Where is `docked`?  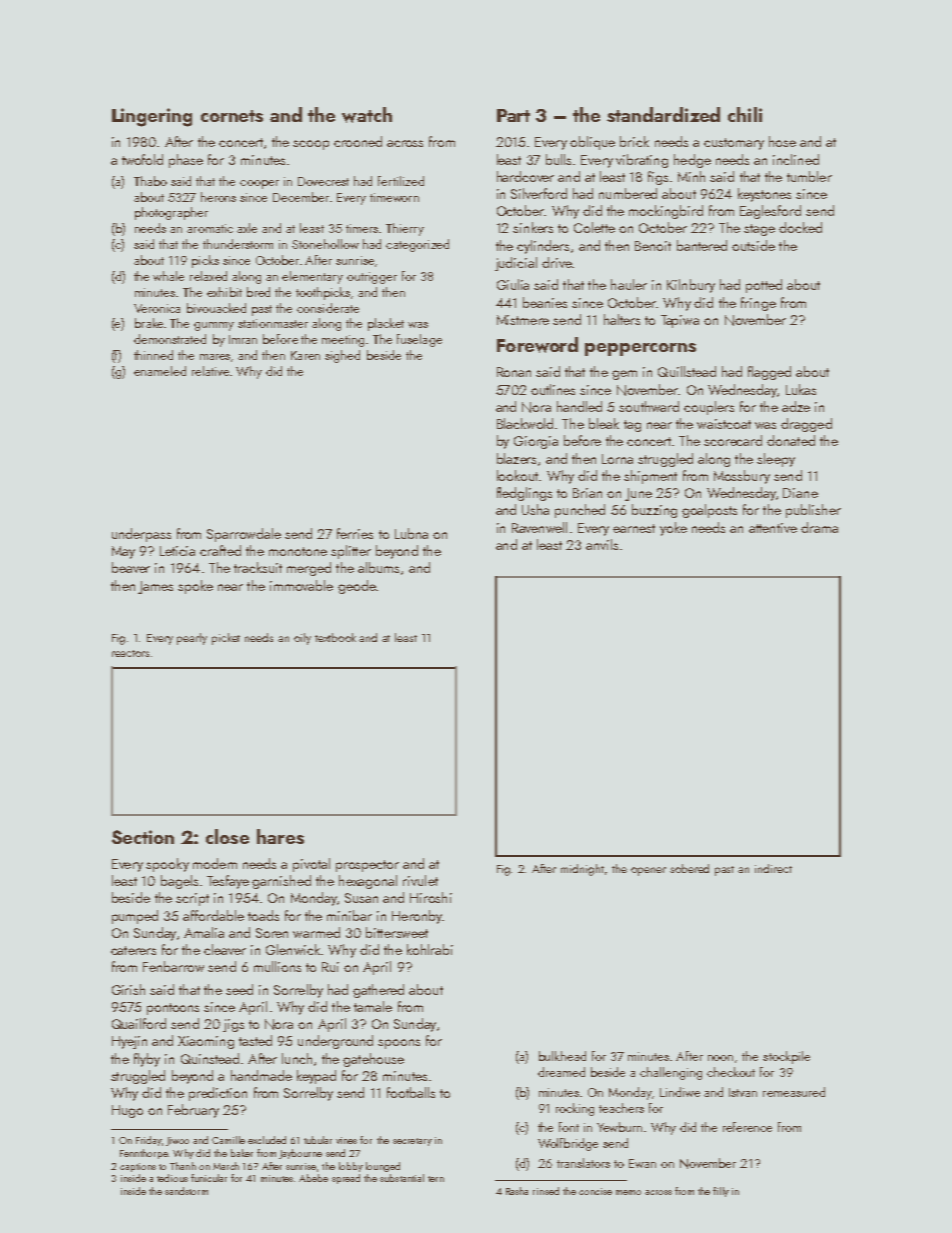
docked is located at coordinates (800, 227).
